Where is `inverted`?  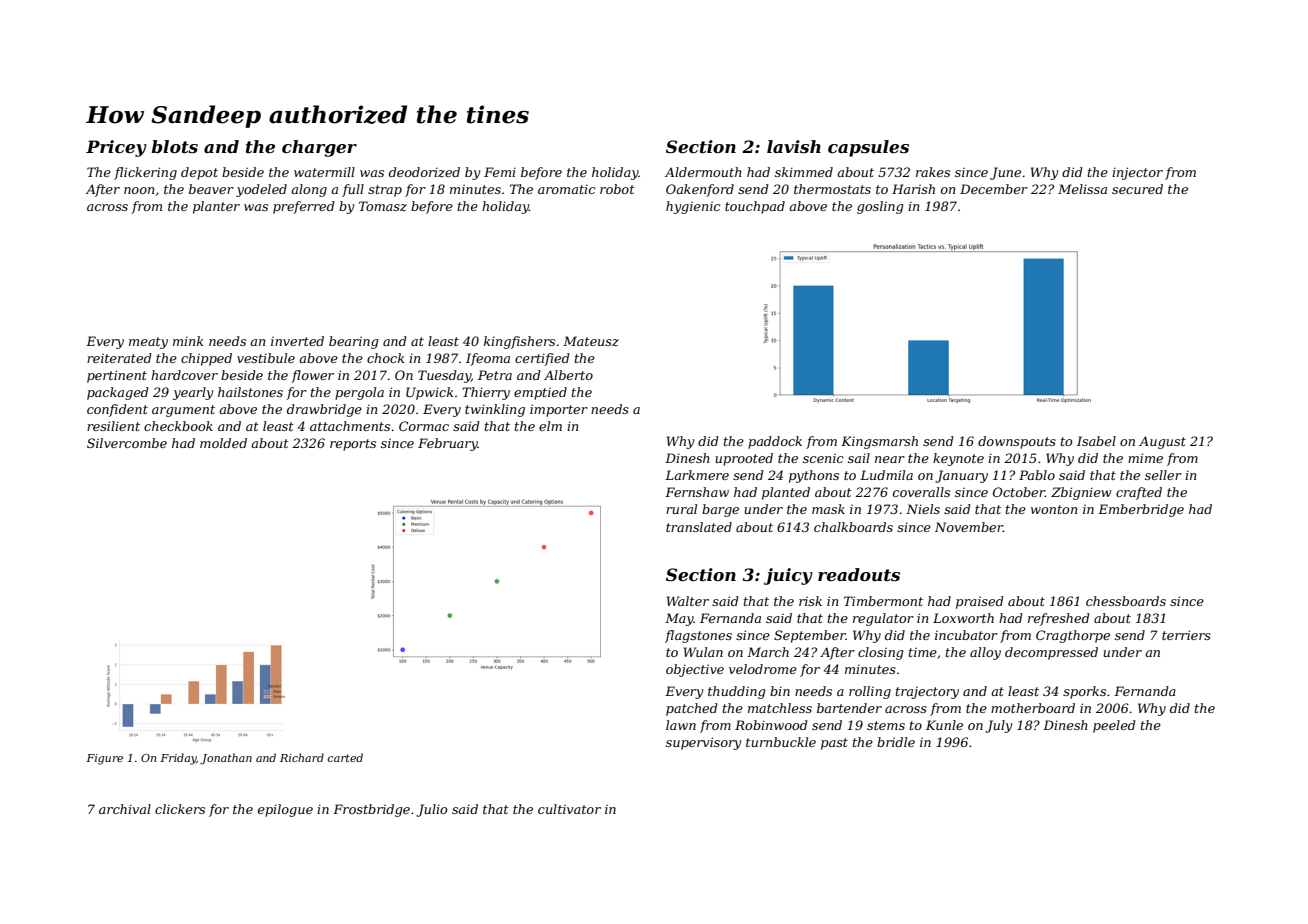 inverted is located at coordinates (297, 341).
